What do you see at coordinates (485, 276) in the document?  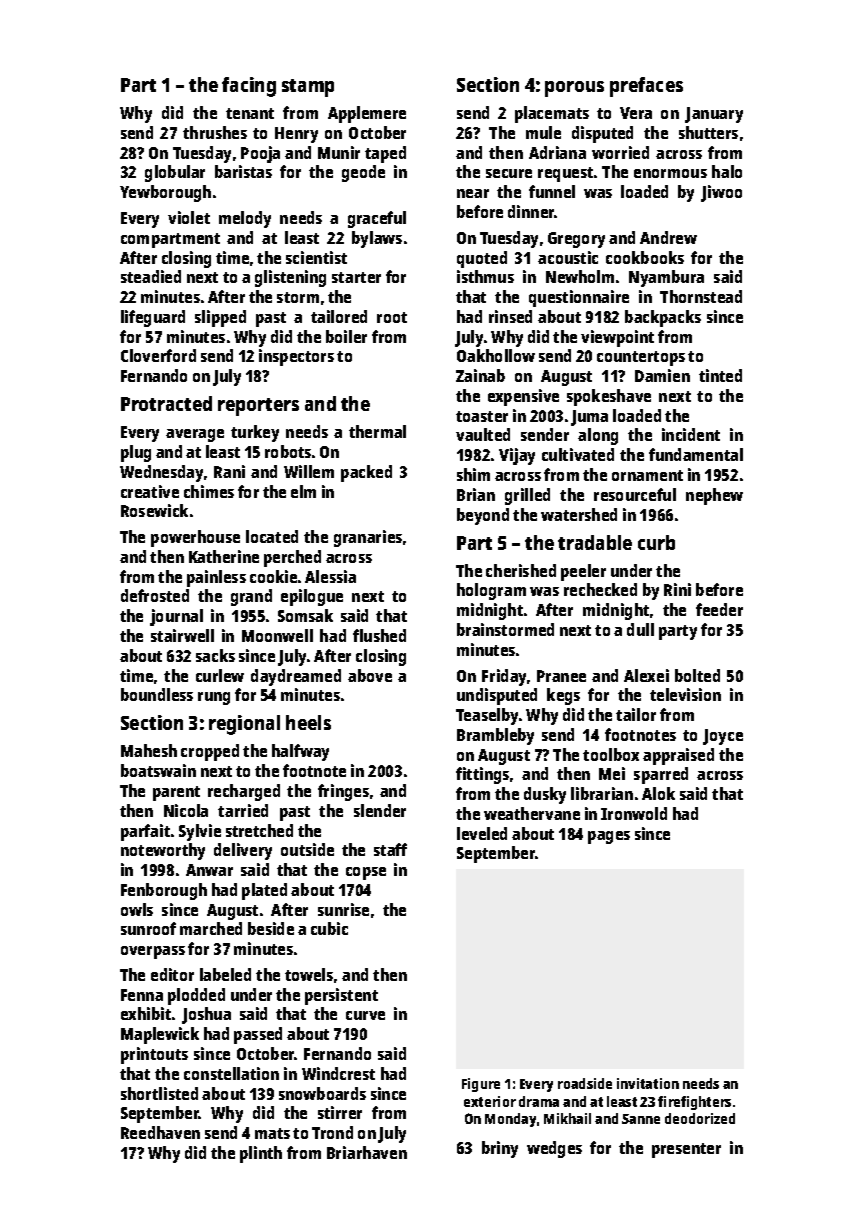 I see `isthmus` at bounding box center [485, 276].
